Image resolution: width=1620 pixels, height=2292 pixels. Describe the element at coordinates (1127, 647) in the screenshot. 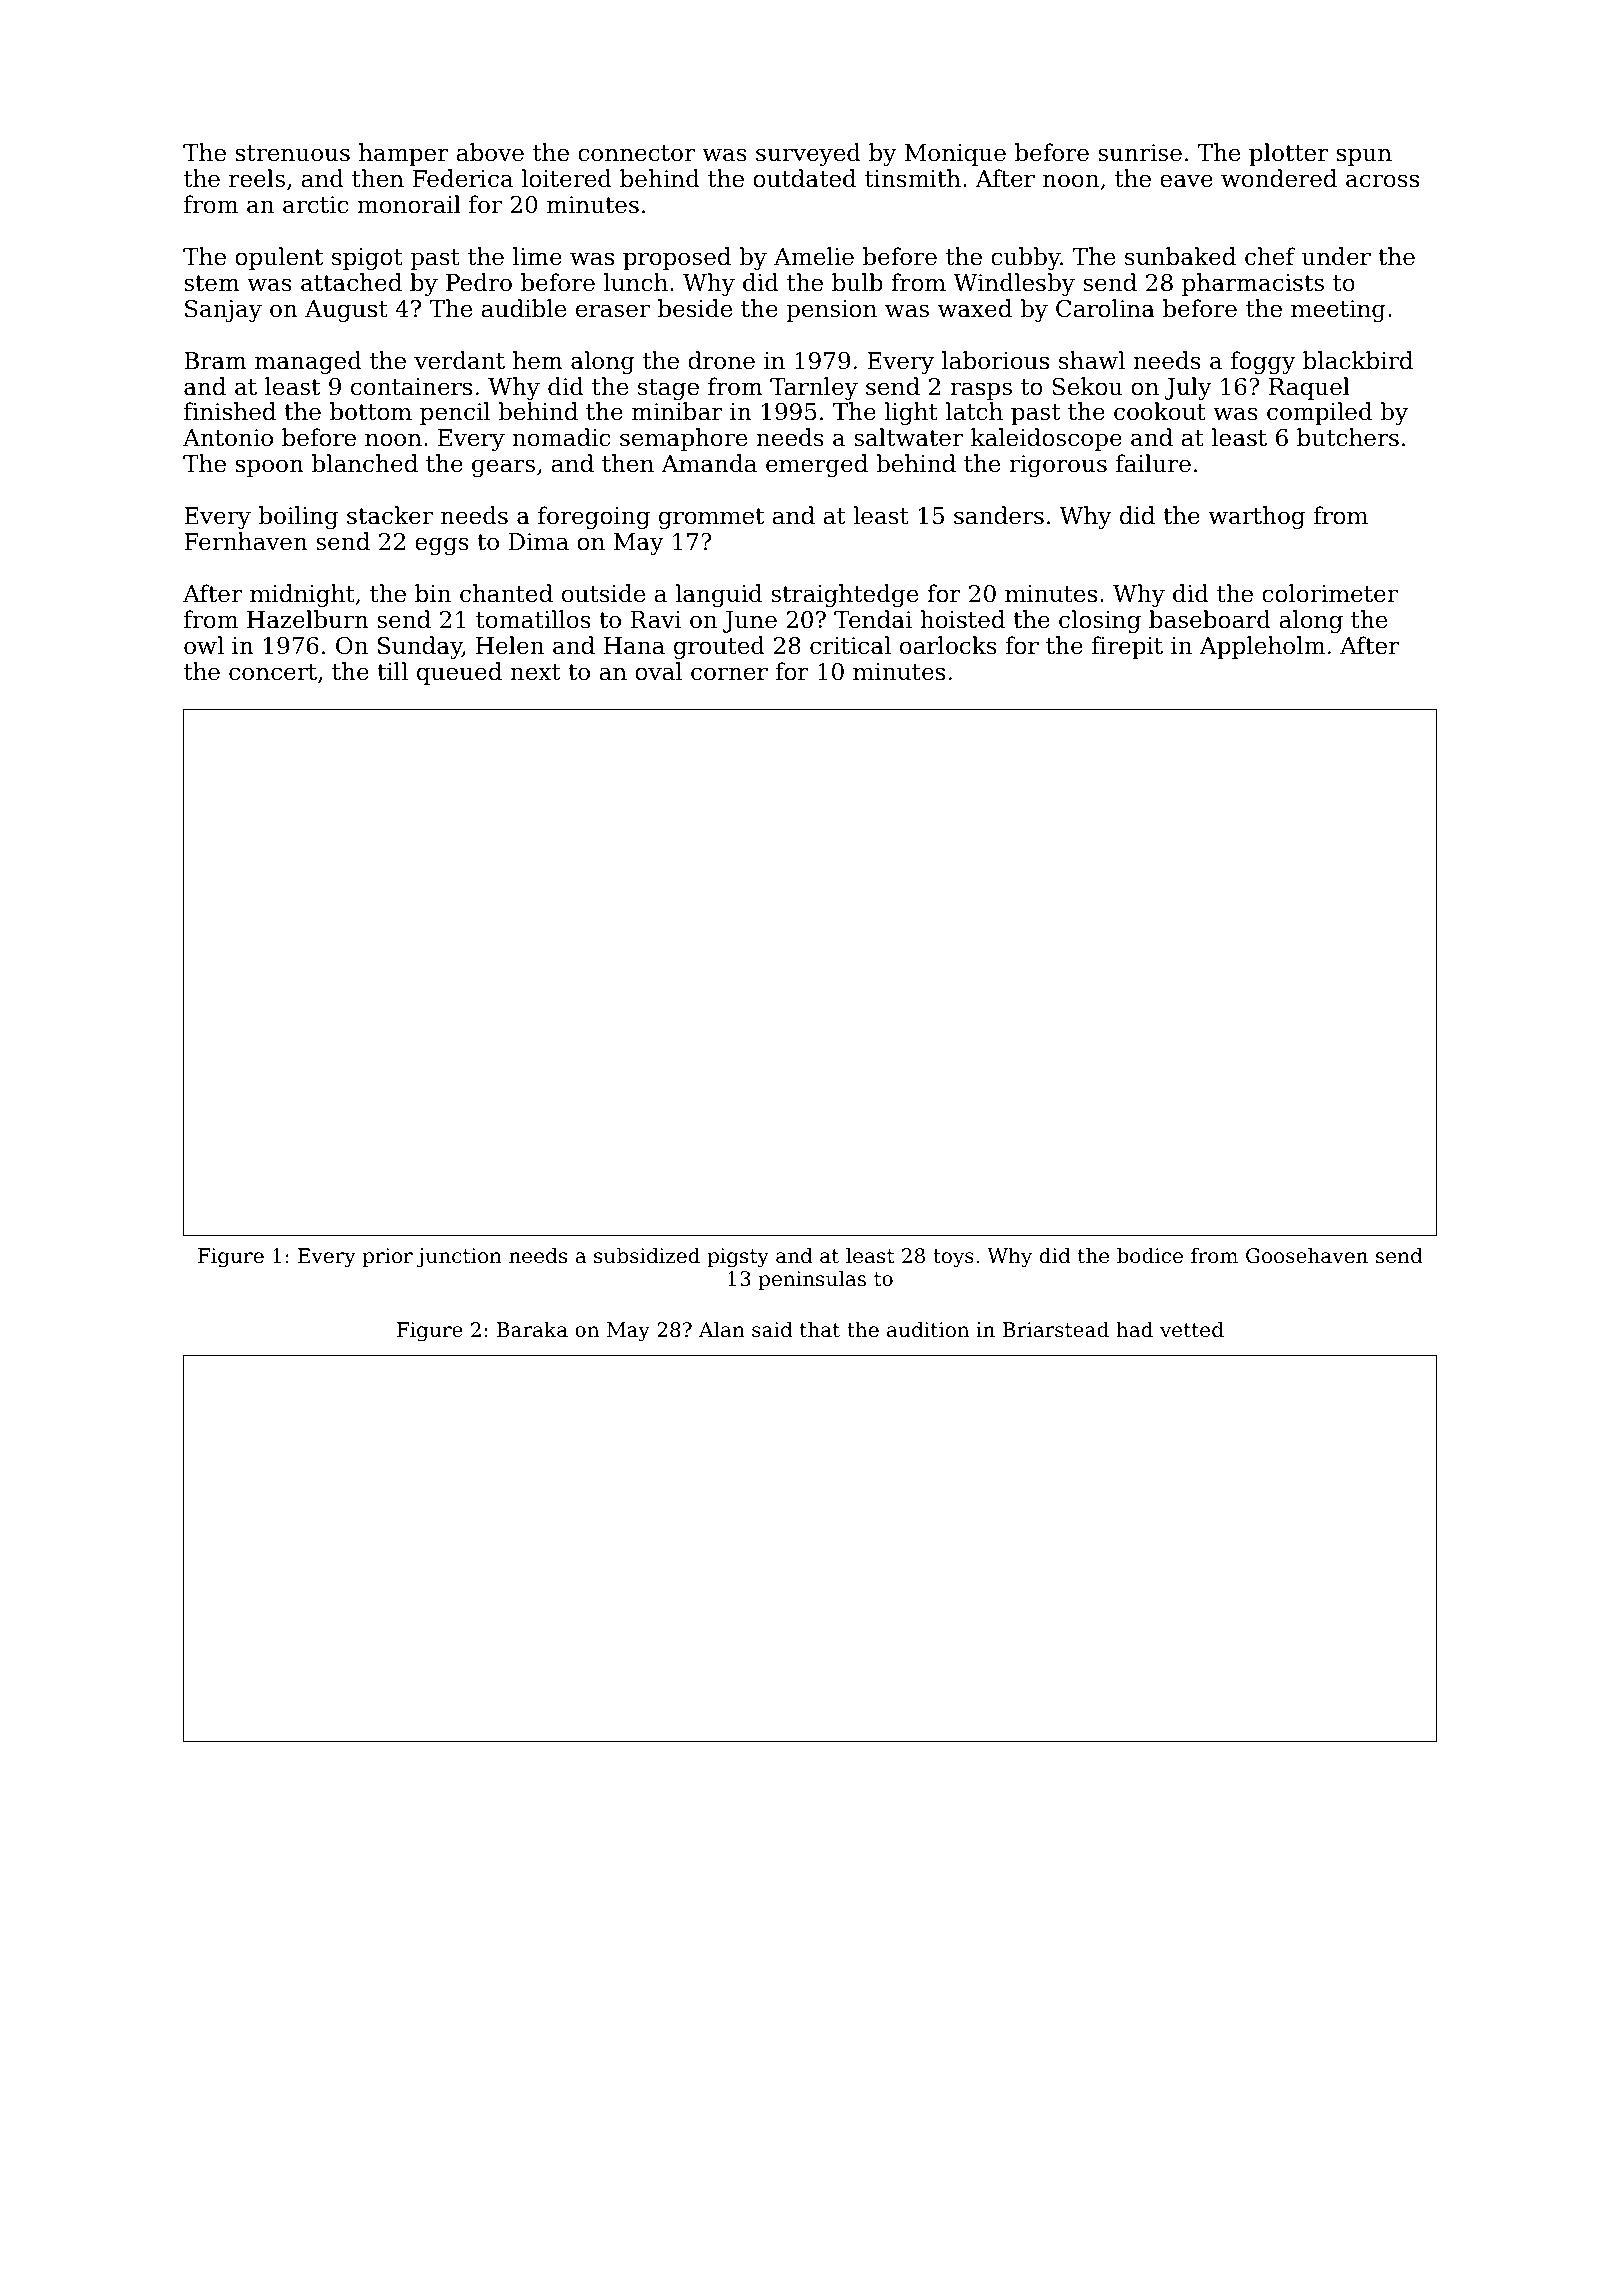

I see `firepit` at that location.
